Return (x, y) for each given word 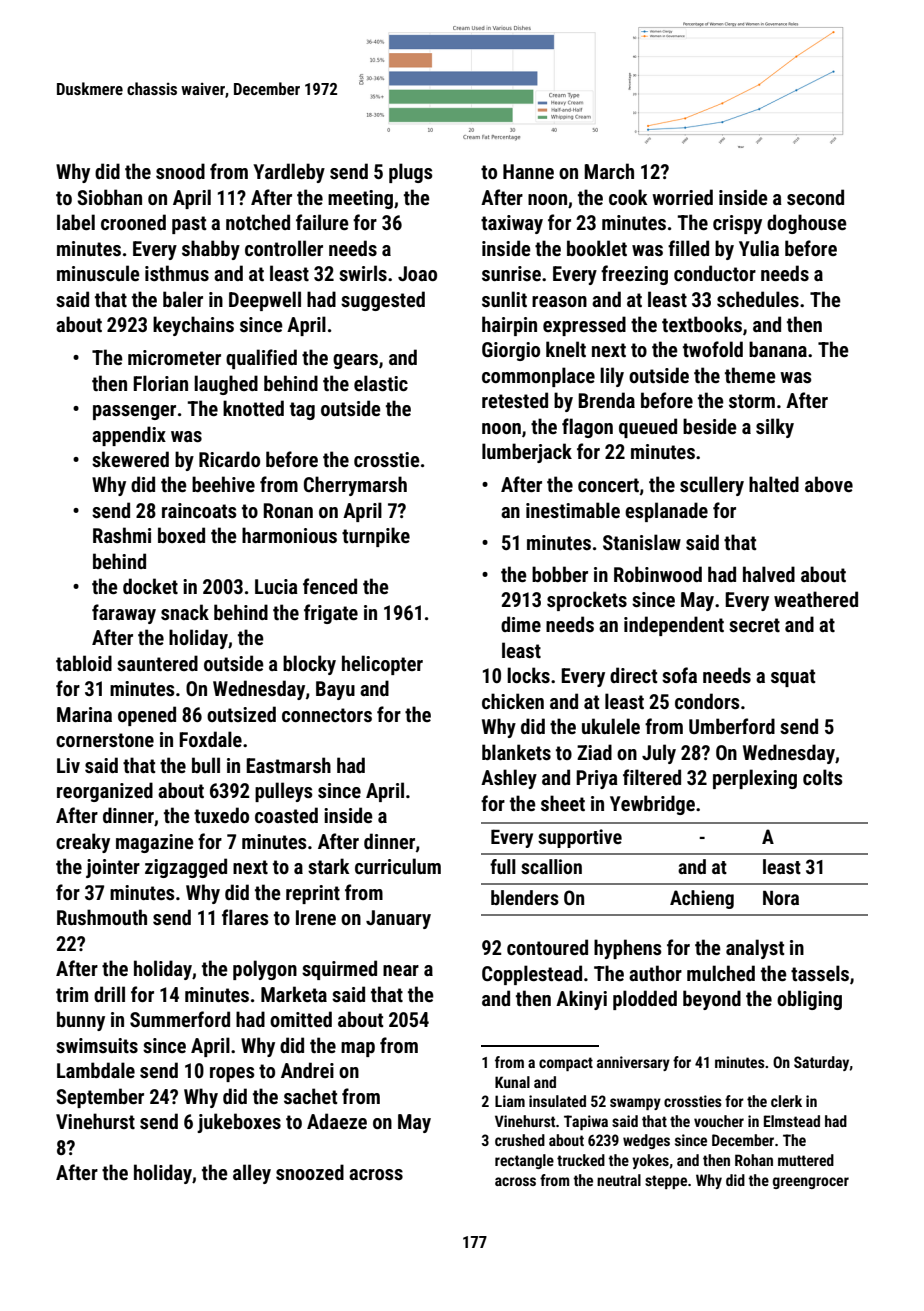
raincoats (199, 510)
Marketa (294, 994)
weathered (816, 599)
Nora (781, 898)
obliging (809, 1000)
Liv (68, 765)
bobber (560, 574)
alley (252, 1174)
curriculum (398, 866)
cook (628, 197)
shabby (211, 250)
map (358, 1049)
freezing (634, 275)
